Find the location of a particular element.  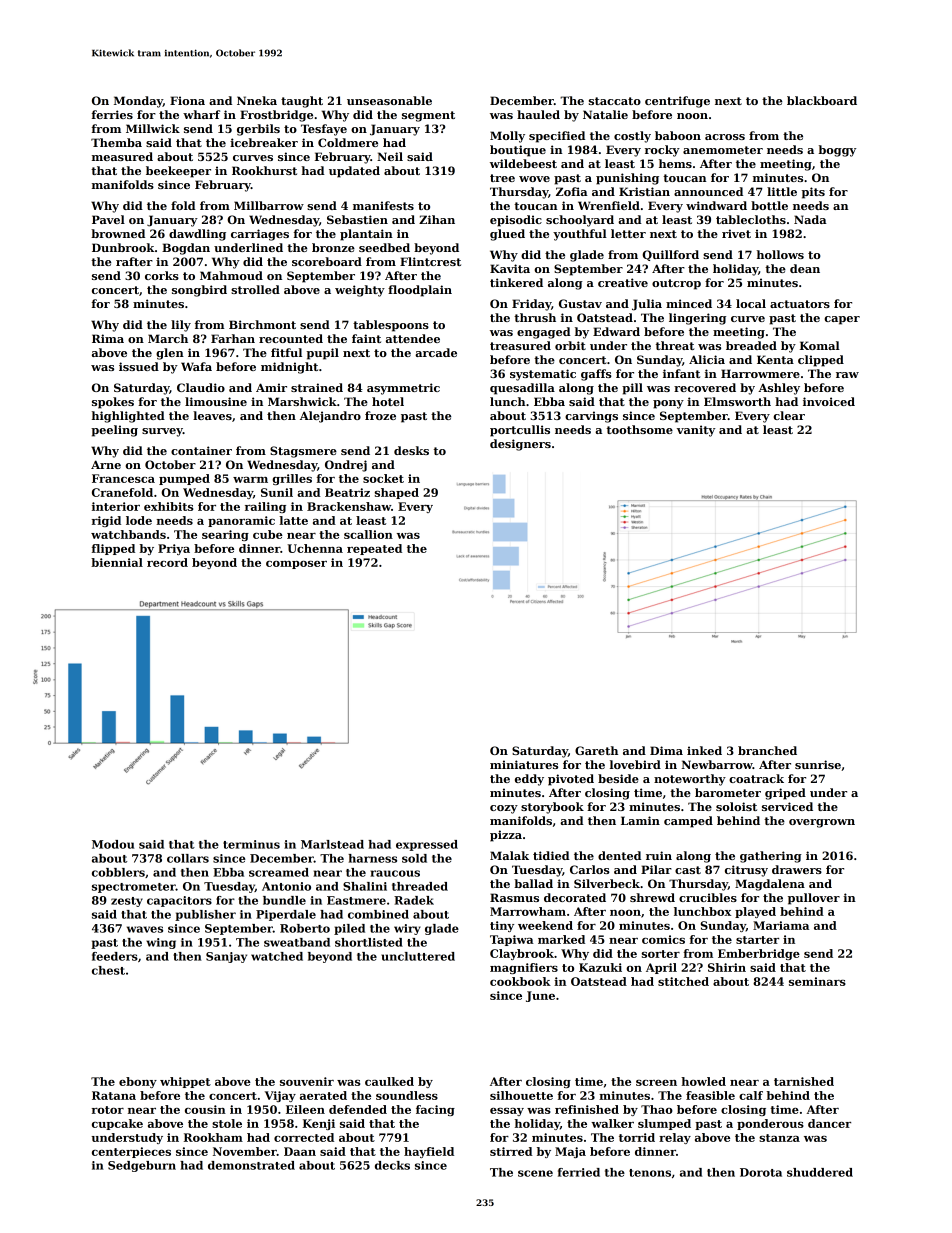

Daan is located at coordinates (300, 1151).
